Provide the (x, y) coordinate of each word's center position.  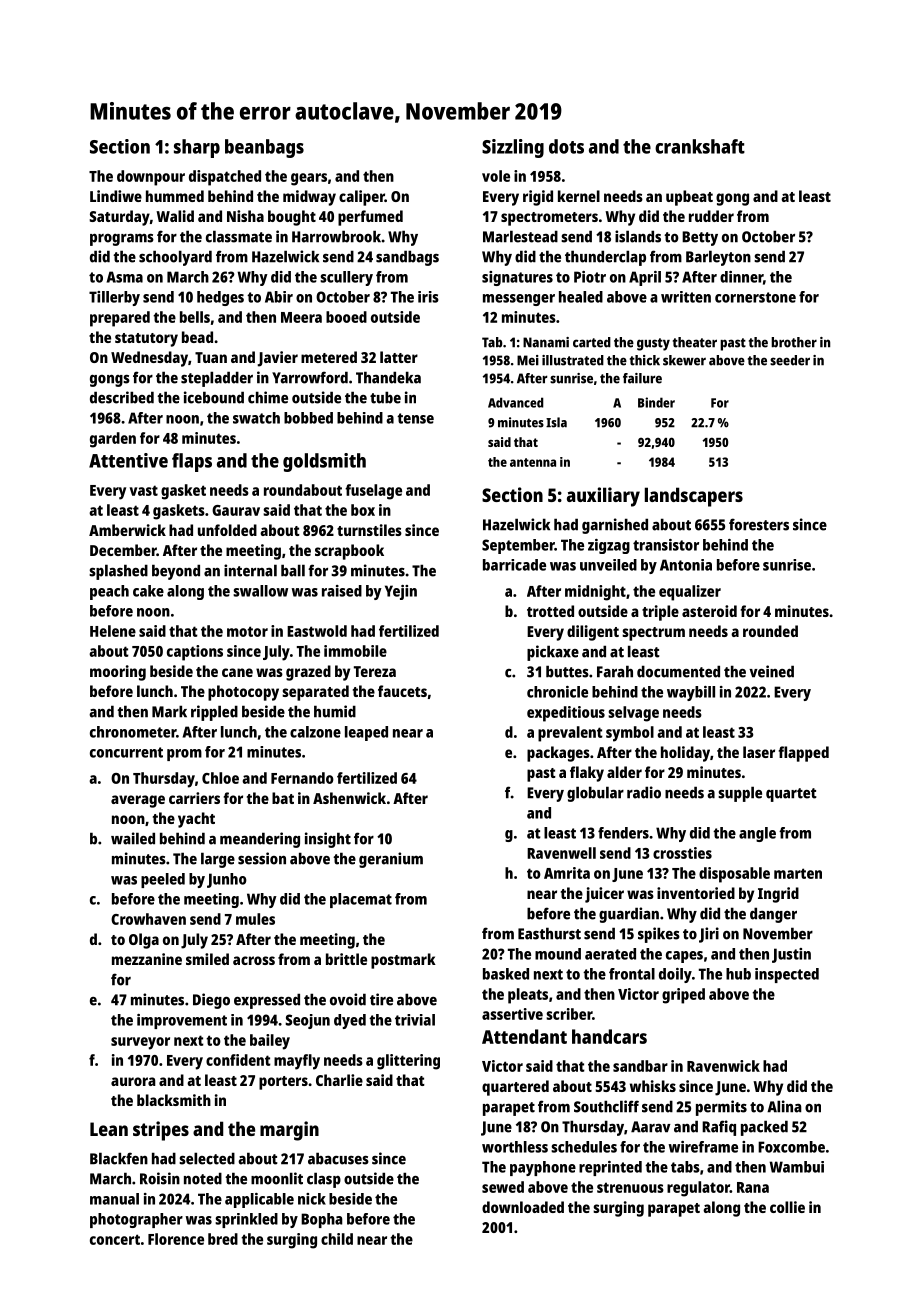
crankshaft (700, 146)
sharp (197, 148)
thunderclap (605, 258)
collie (787, 1207)
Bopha (322, 1220)
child (337, 1239)
